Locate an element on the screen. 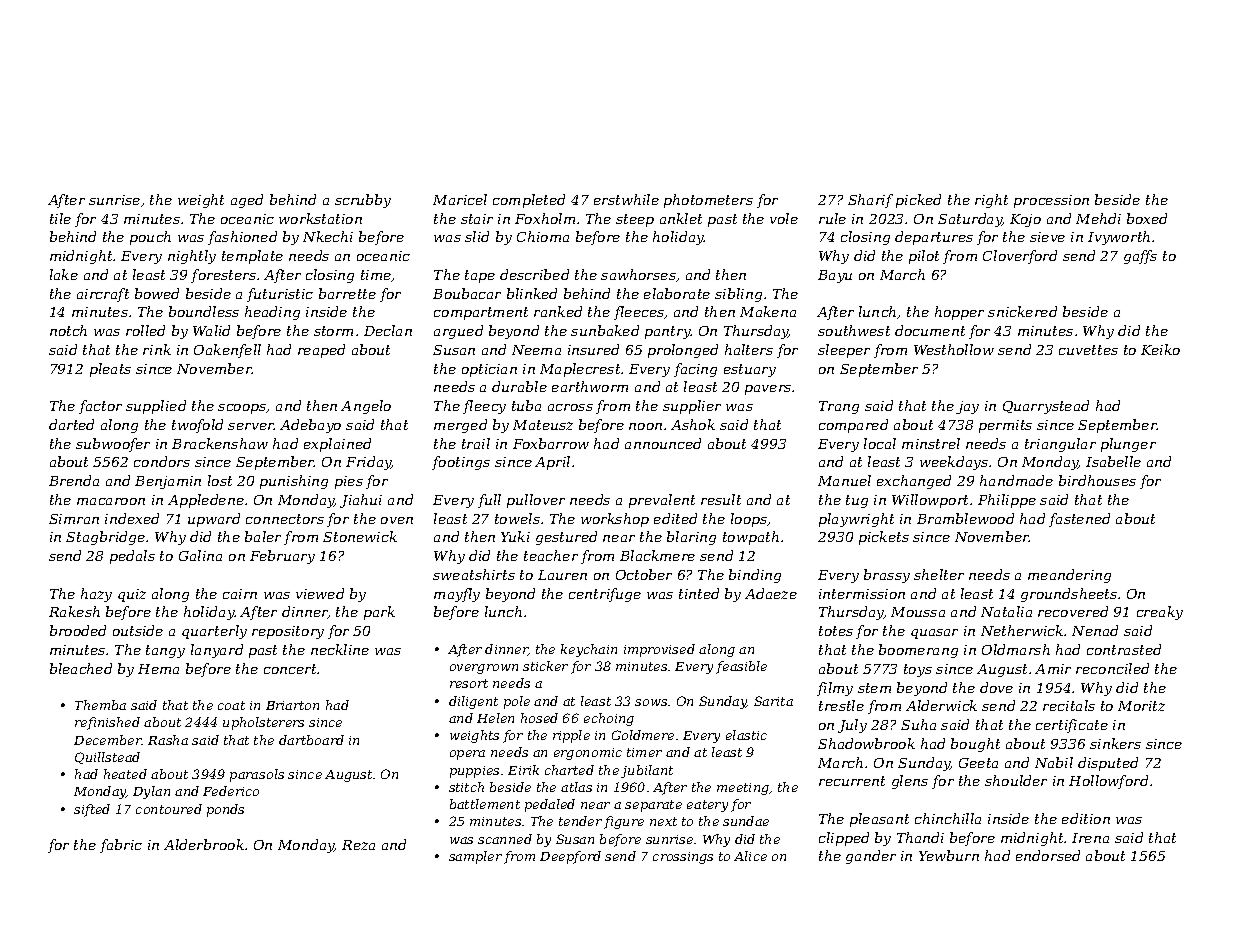  Maplecrest is located at coordinates (580, 370).
